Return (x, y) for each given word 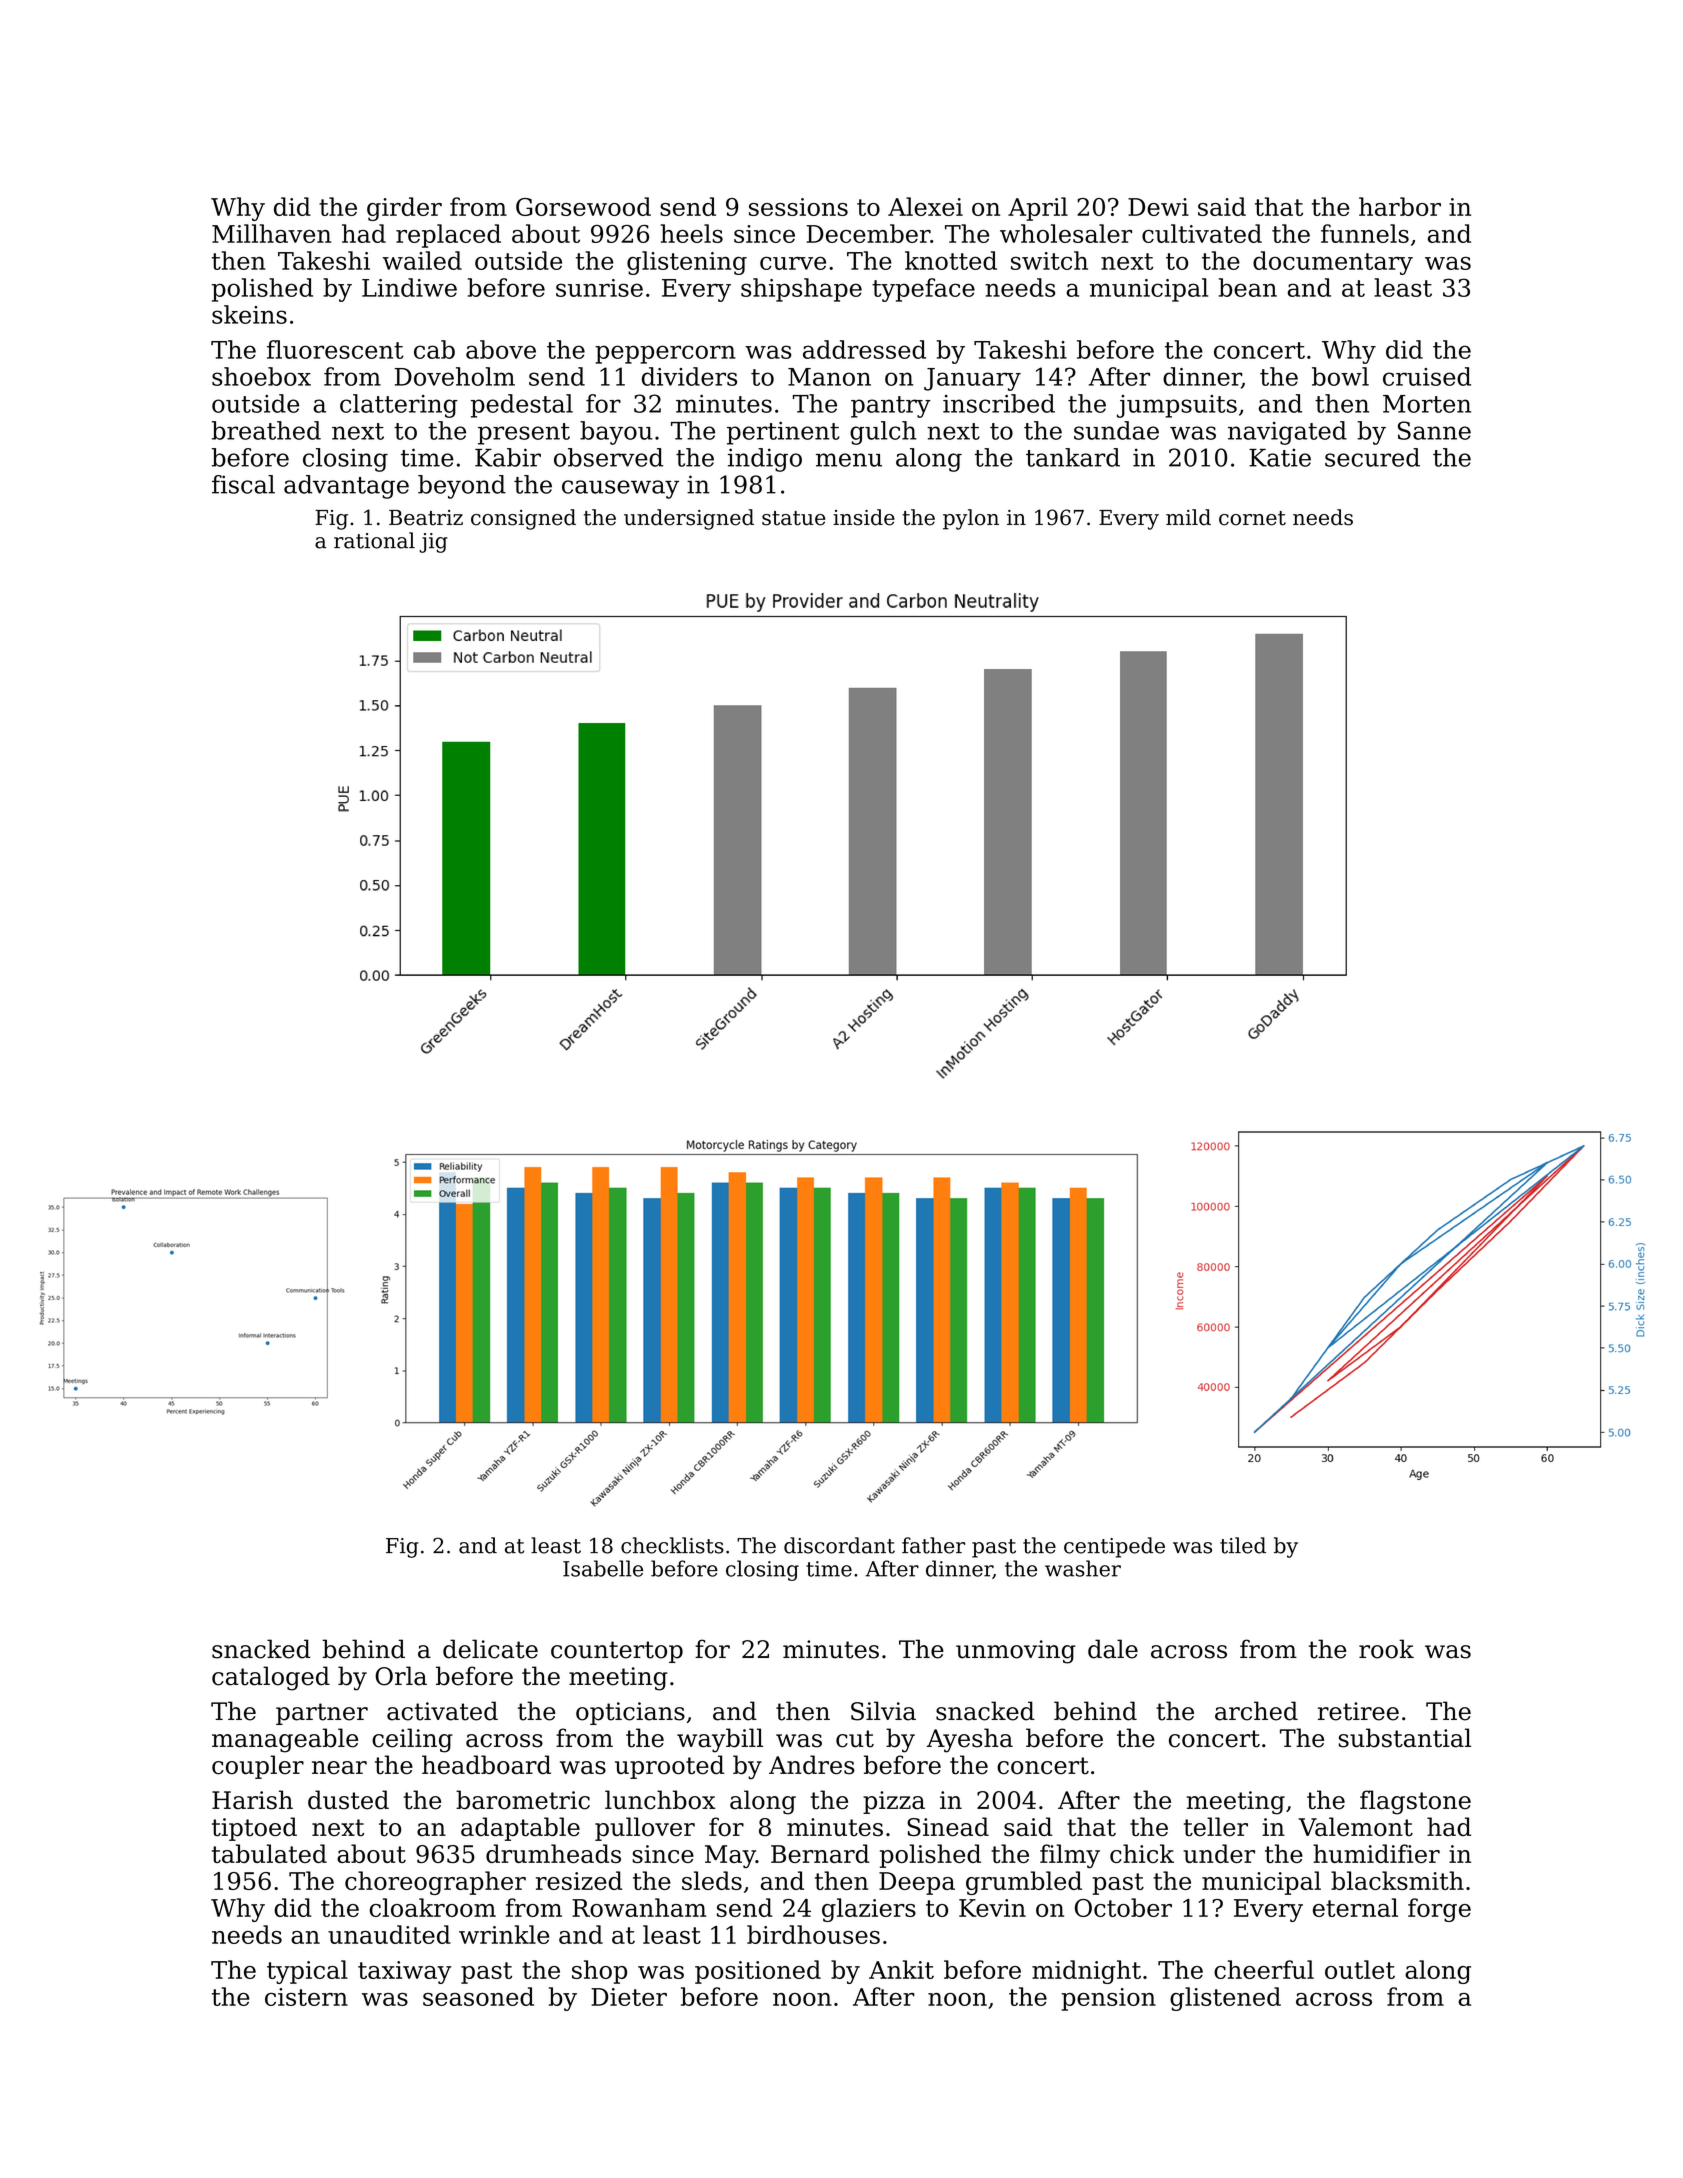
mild (1188, 517)
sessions (798, 207)
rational (374, 540)
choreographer (435, 1883)
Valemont (1355, 1827)
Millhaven (271, 233)
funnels (1365, 233)
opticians (630, 1713)
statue (793, 518)
